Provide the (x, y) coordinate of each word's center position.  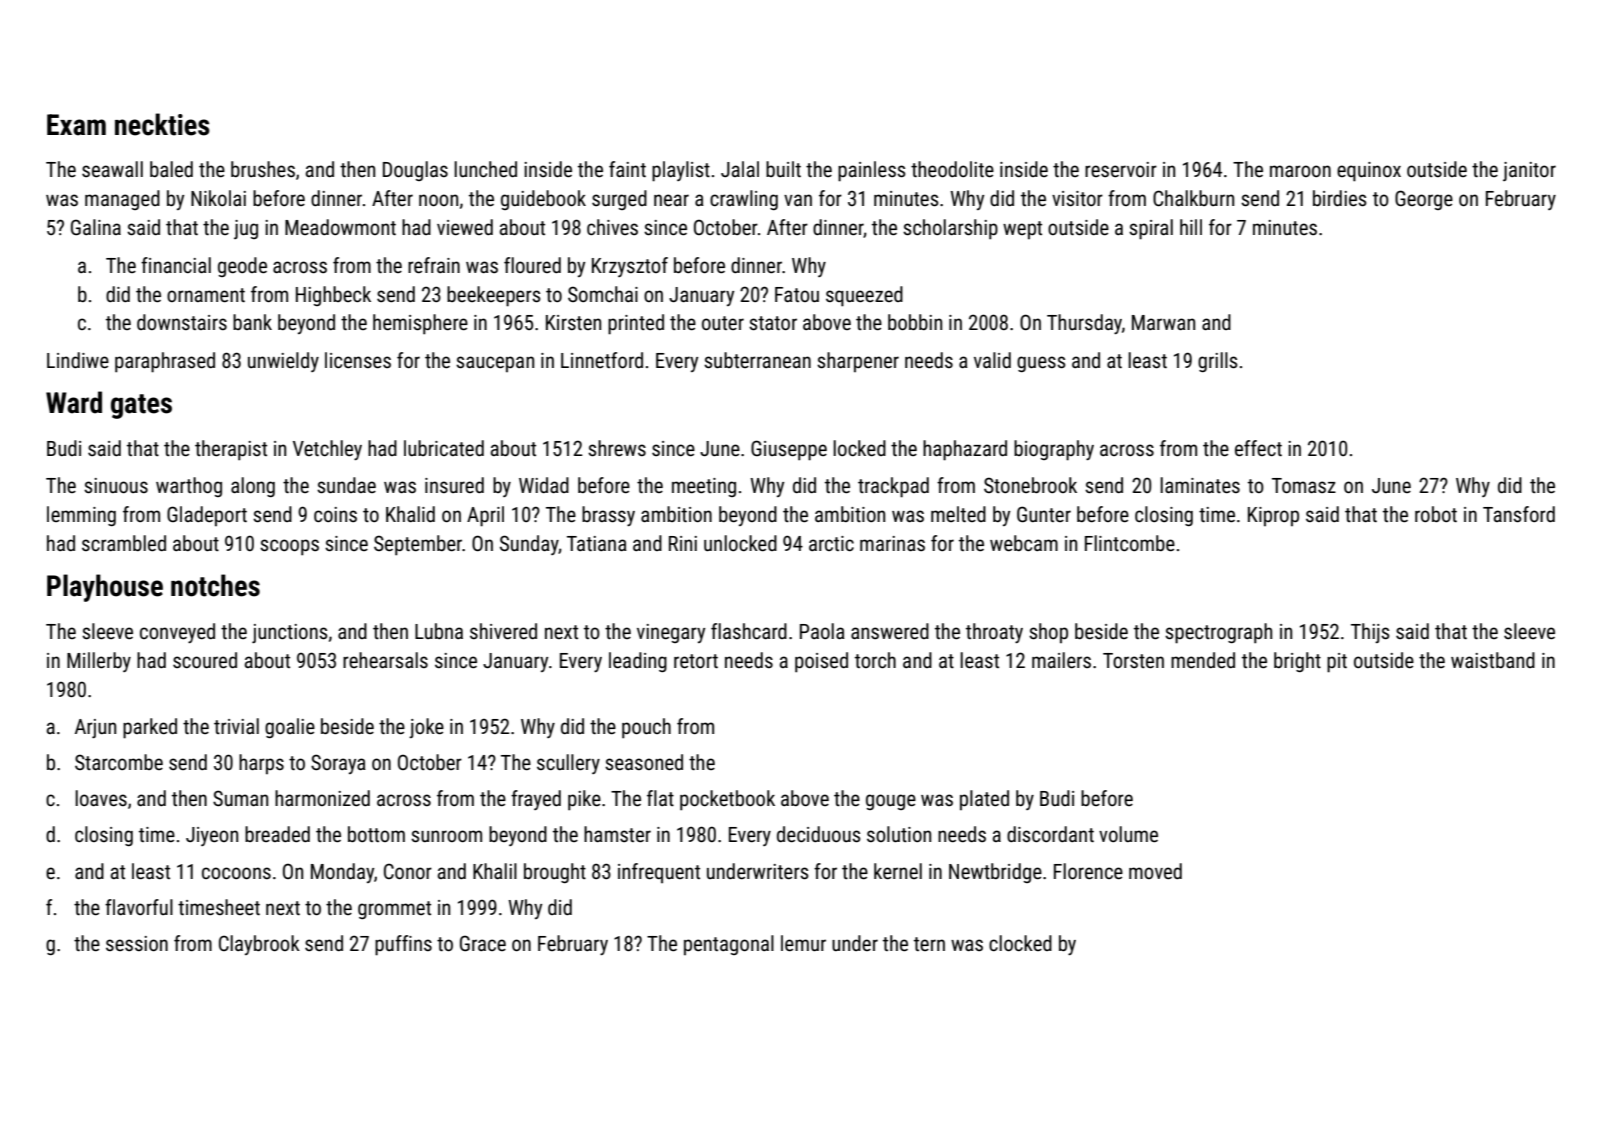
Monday (342, 873)
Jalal (740, 169)
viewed (465, 227)
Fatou (797, 294)
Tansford (1519, 514)
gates (141, 406)
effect (1258, 448)
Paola (822, 631)
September (418, 545)
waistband (1493, 660)
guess (1041, 364)
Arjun (95, 728)
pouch (646, 728)
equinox (1369, 172)
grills (1217, 362)
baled (171, 169)
